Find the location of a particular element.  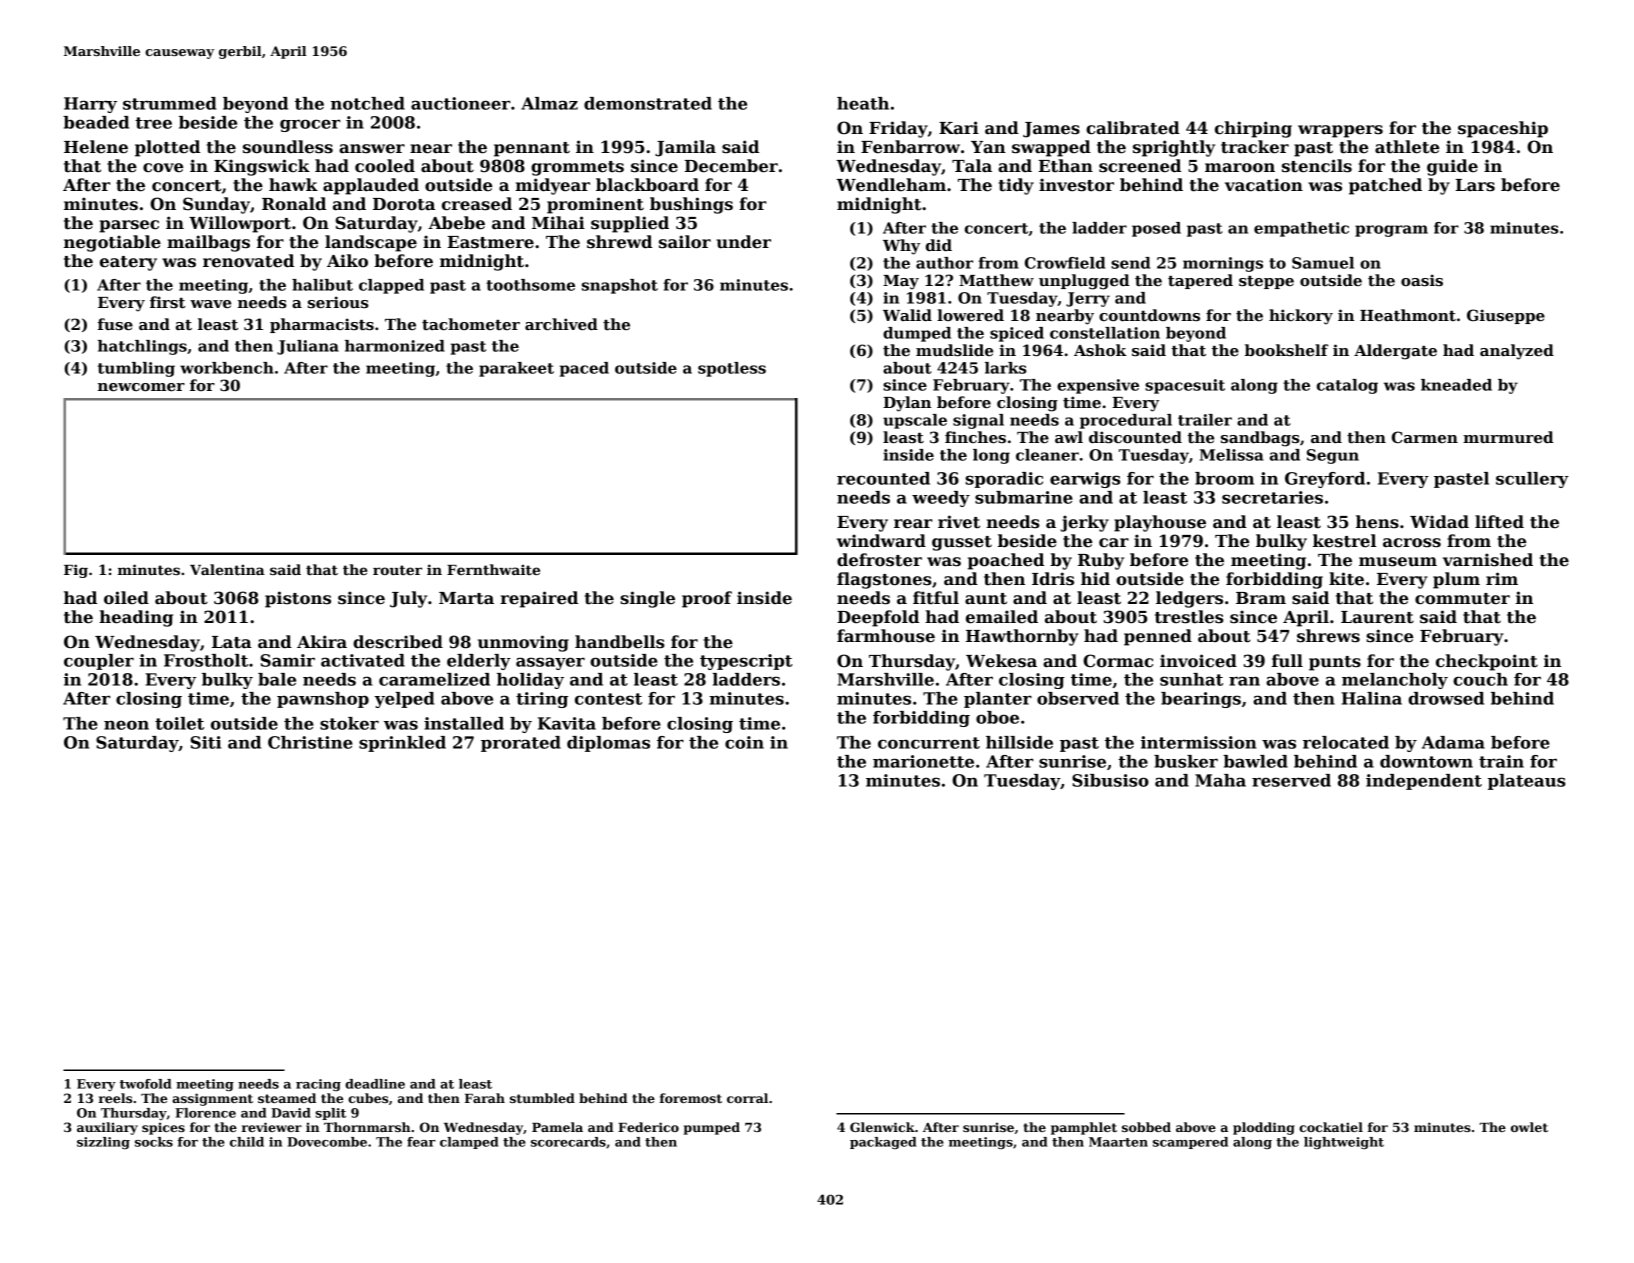

lifted is located at coordinates (1499, 522).
